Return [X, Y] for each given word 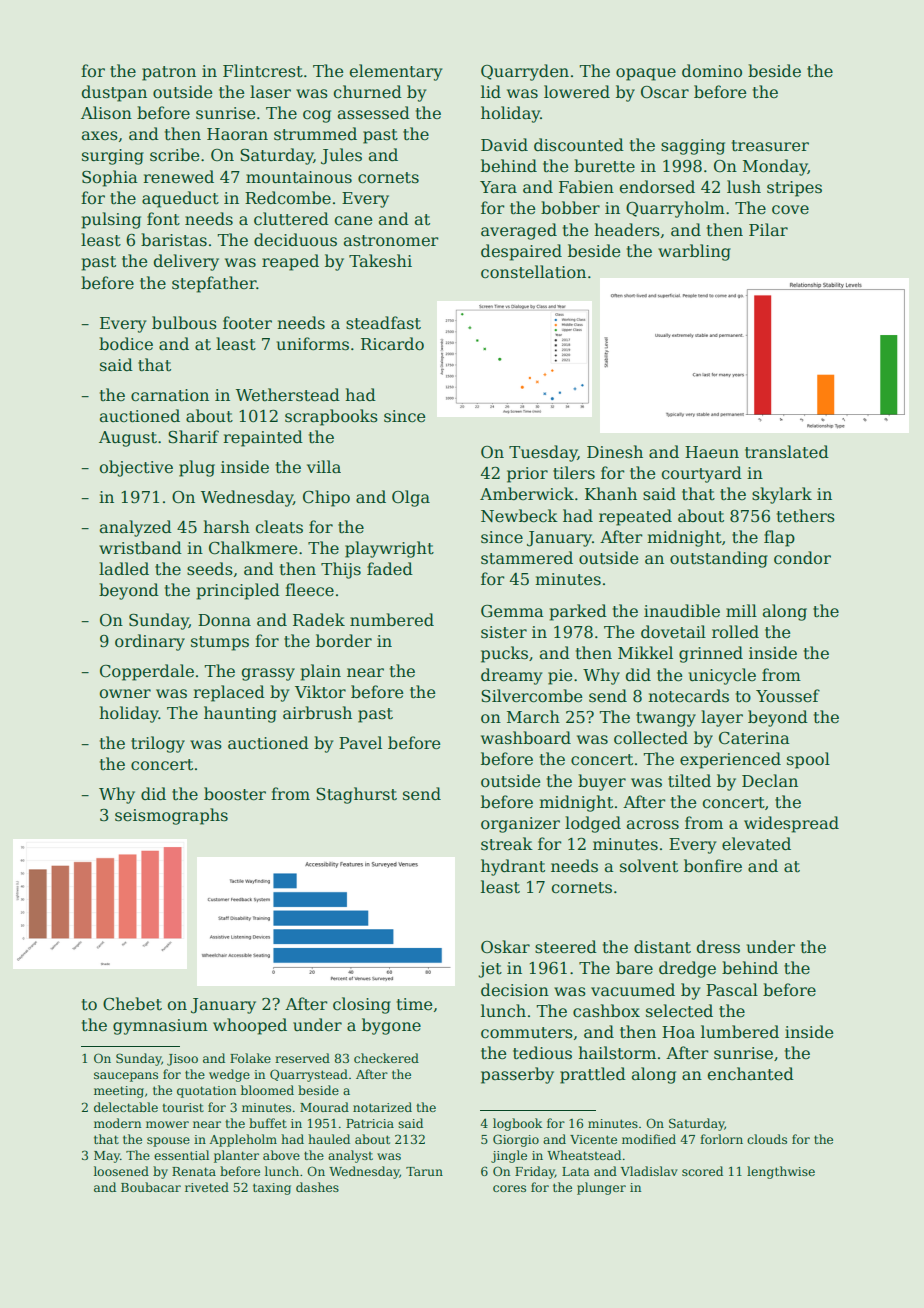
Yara [498, 187]
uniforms [313, 344]
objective [136, 468]
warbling [694, 252]
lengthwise [781, 1172]
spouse [168, 1142]
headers [627, 230]
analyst [350, 1156]
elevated [756, 844]
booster [235, 794]
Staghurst [356, 795]
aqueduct [180, 199]
